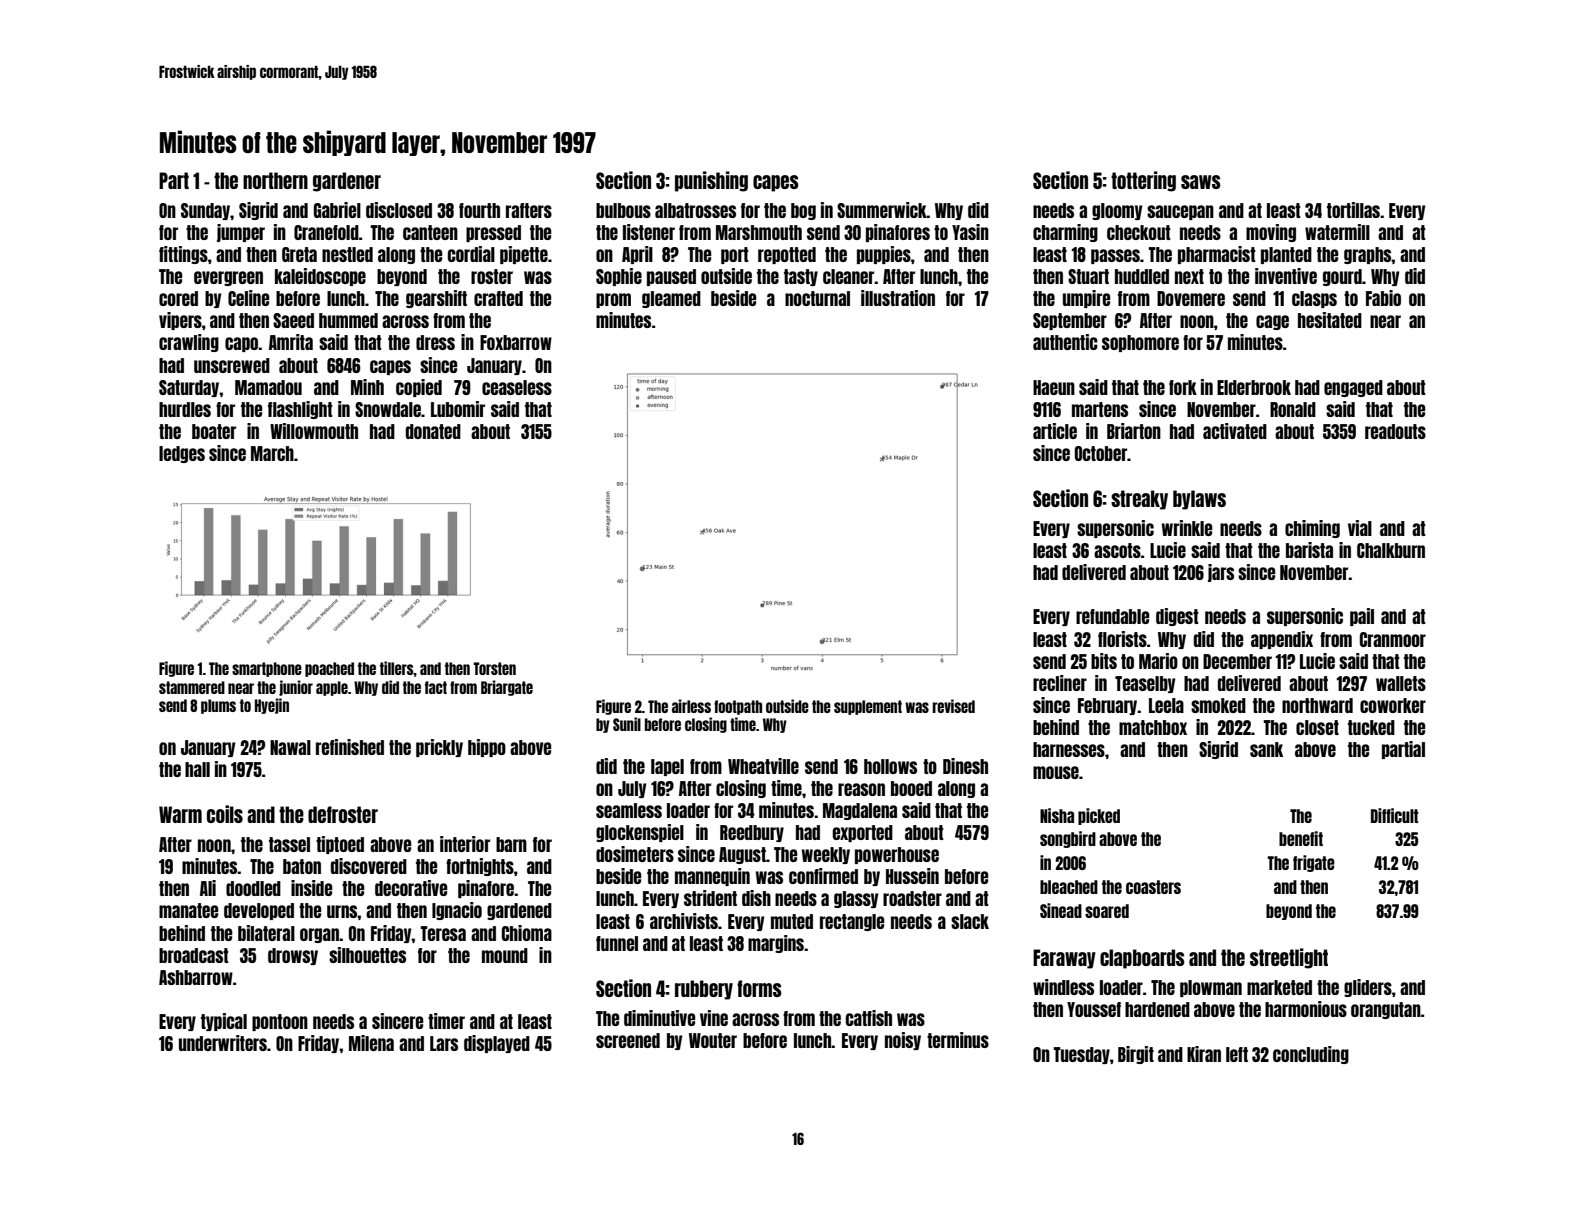 This page has height=1225, width=1585. Describe the element at coordinates (1153, 887) in the page. I see `coasters` at that location.
